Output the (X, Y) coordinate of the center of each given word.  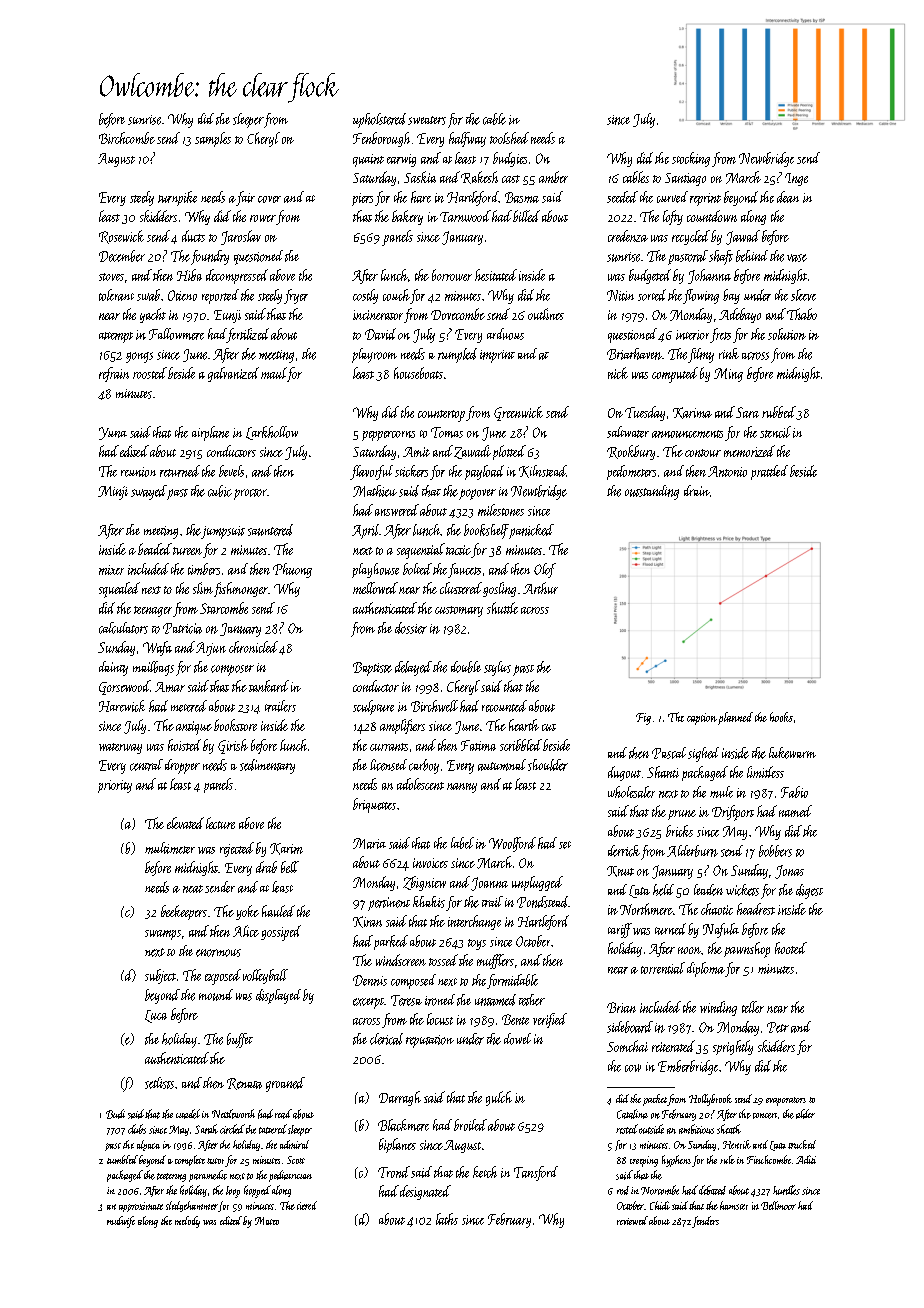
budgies (510, 159)
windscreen (401, 960)
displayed (278, 996)
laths (447, 1219)
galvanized (233, 374)
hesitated (496, 275)
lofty (673, 217)
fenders (705, 1222)
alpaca (148, 1145)
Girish (233, 746)
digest (809, 891)
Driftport (733, 813)
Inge (796, 179)
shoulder (548, 765)
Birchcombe (127, 138)
